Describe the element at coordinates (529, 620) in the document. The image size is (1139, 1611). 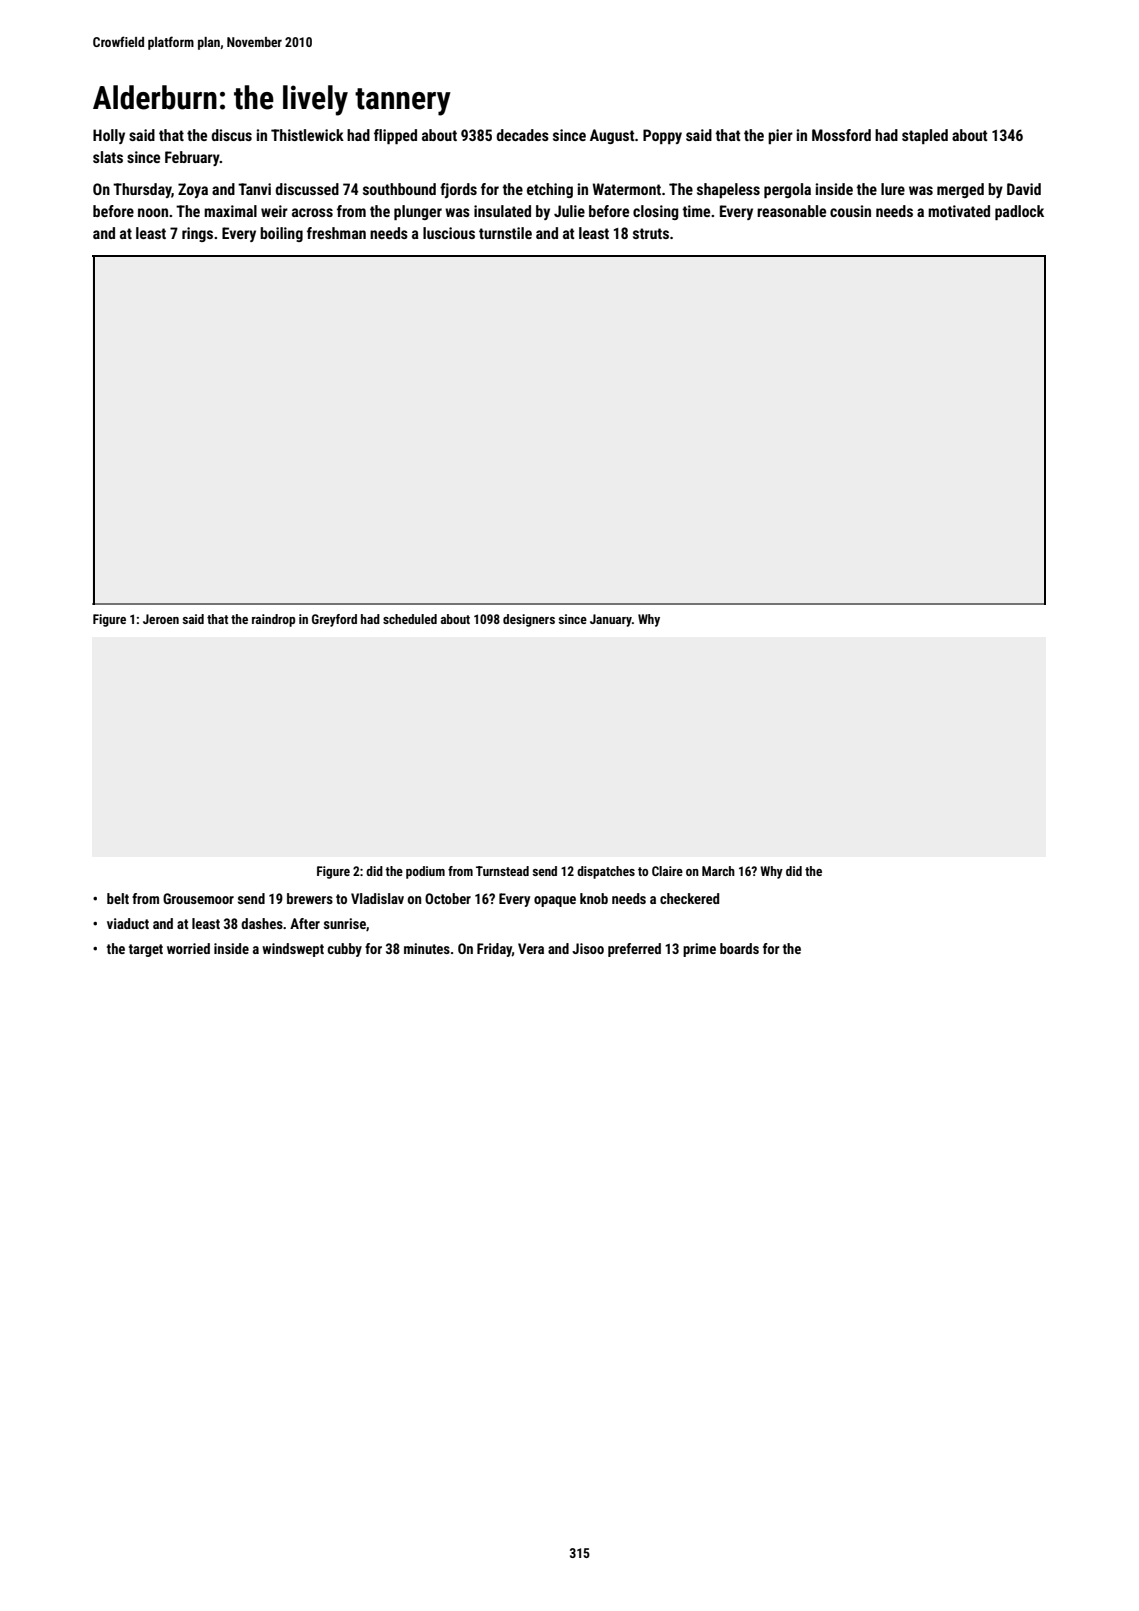
I see `designers` at that location.
